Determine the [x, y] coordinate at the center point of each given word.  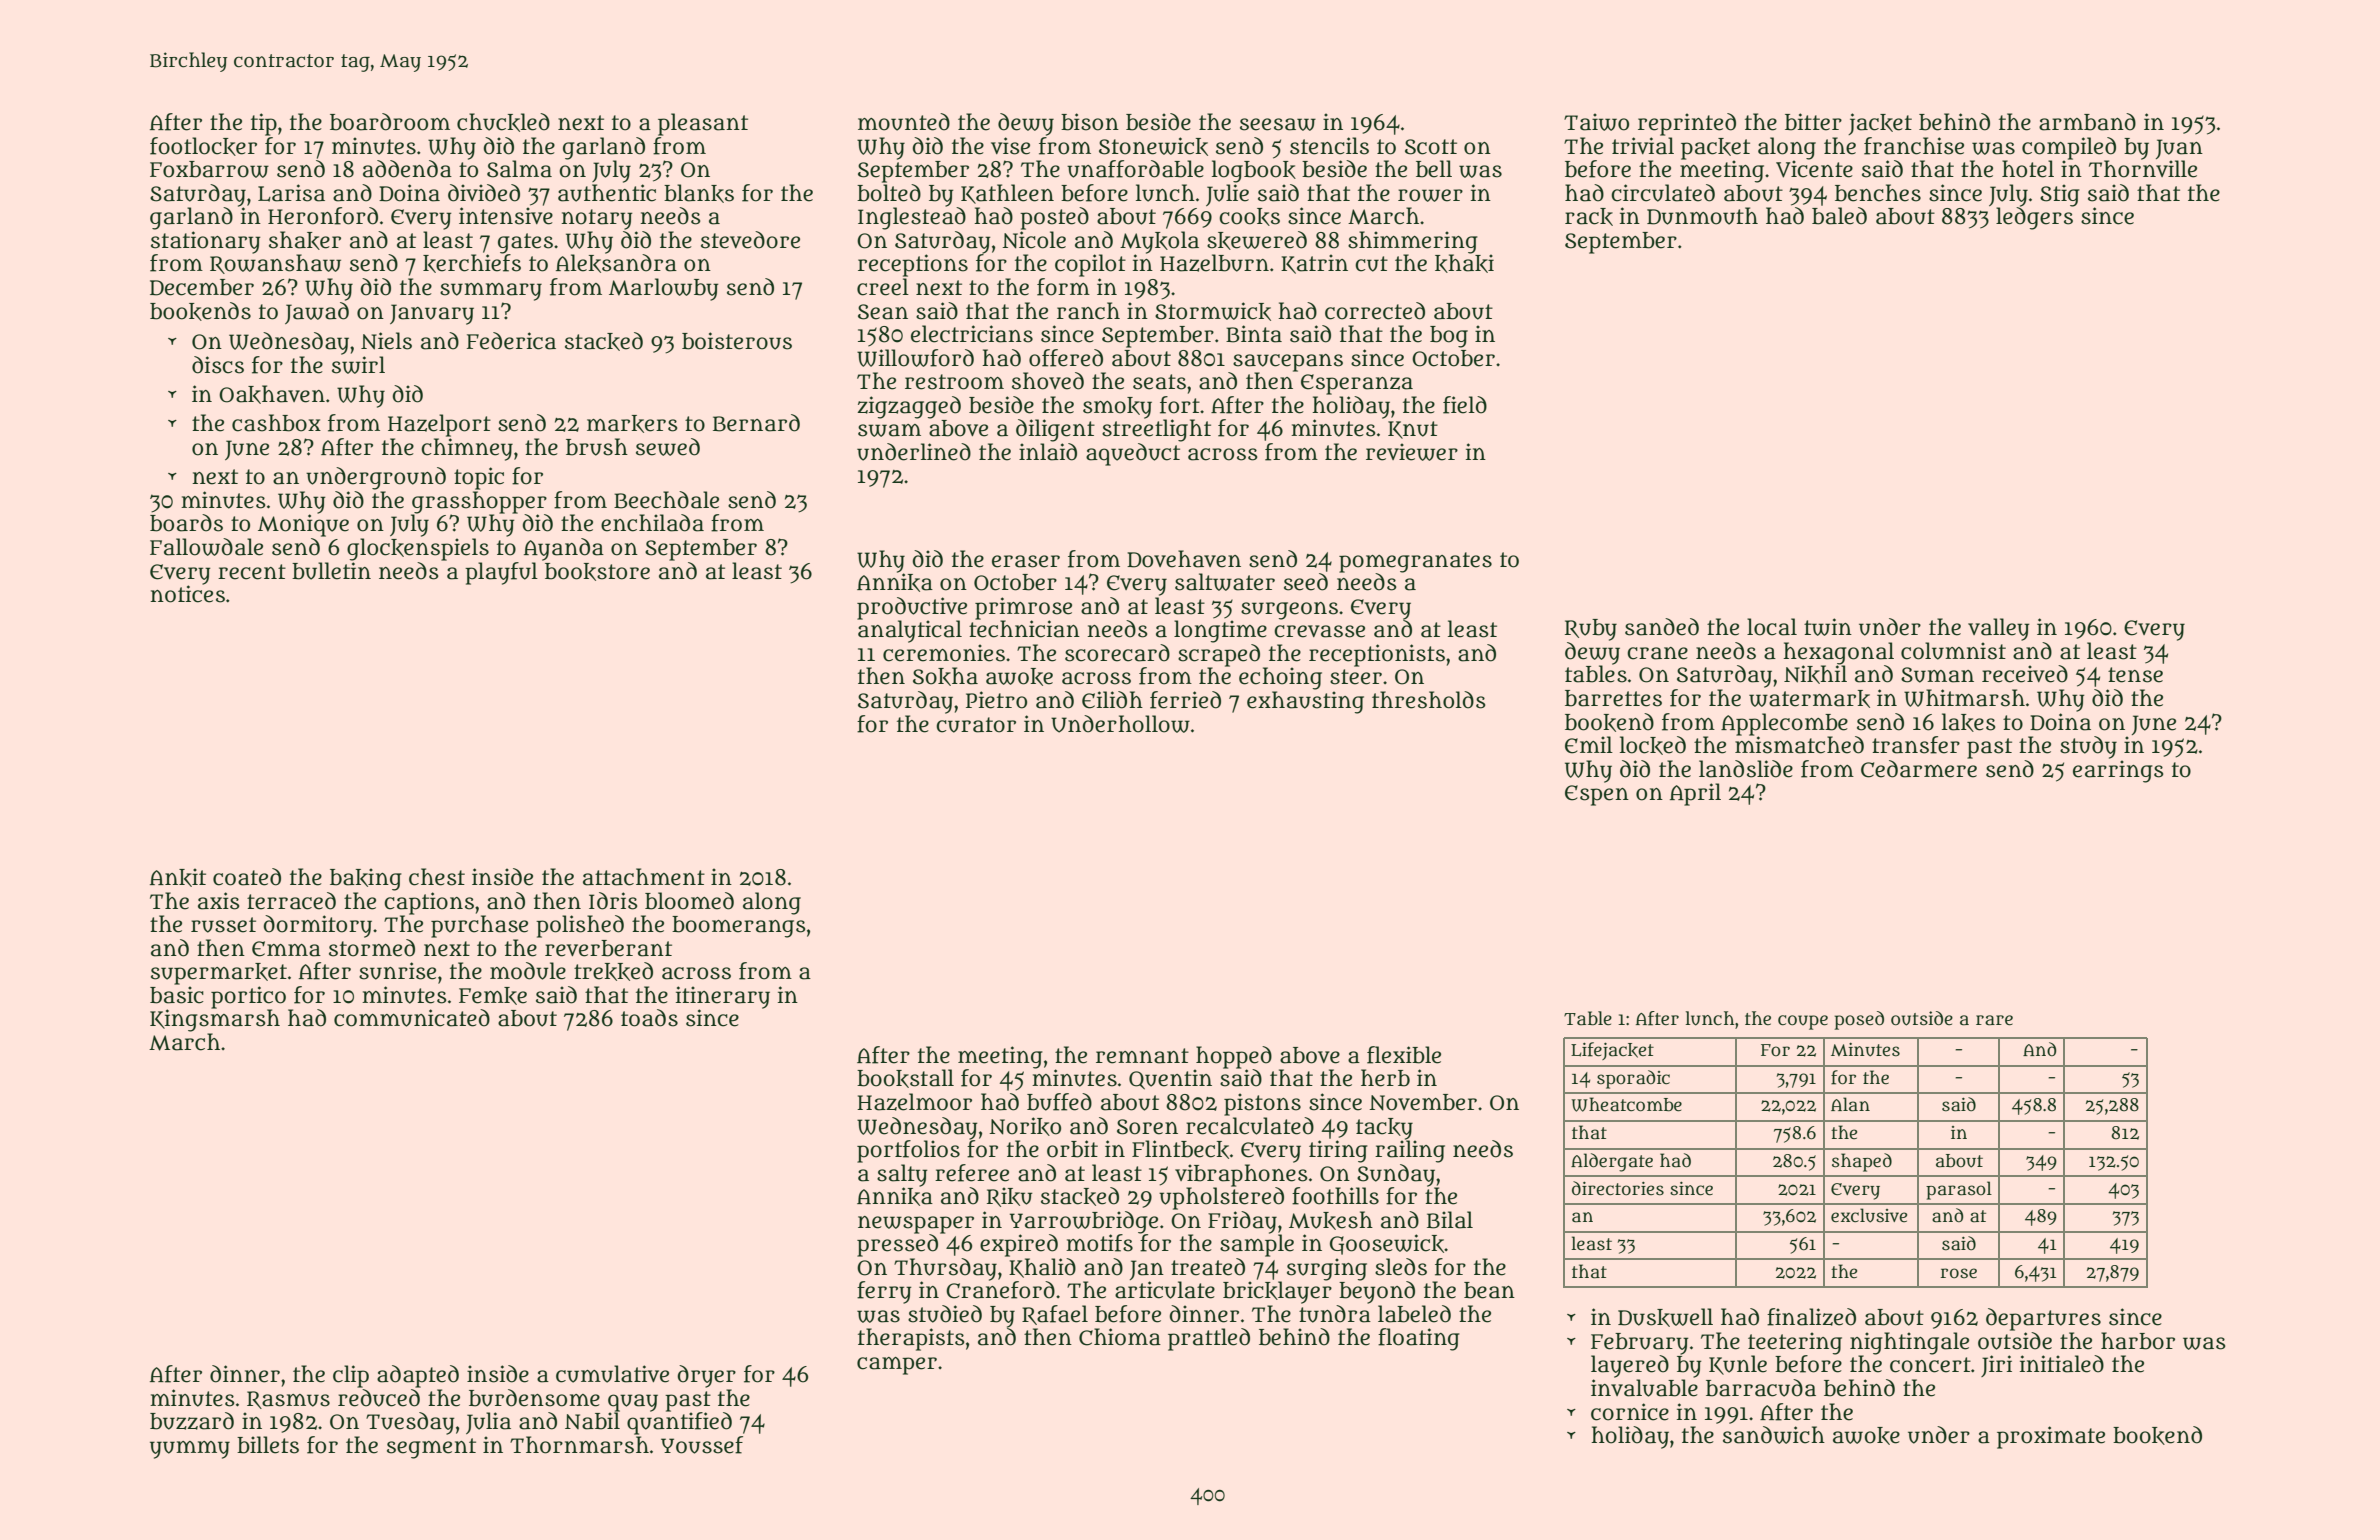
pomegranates [1415, 562]
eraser [1026, 561]
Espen [1597, 795]
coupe [1803, 1022]
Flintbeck [1180, 1149]
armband [2087, 122]
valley [1998, 629]
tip [264, 124]
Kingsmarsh [215, 1020]
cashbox [276, 423]
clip [351, 1376]
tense [2135, 675]
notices [187, 594]
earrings [2118, 771]
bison [1090, 122]
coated [247, 877]
